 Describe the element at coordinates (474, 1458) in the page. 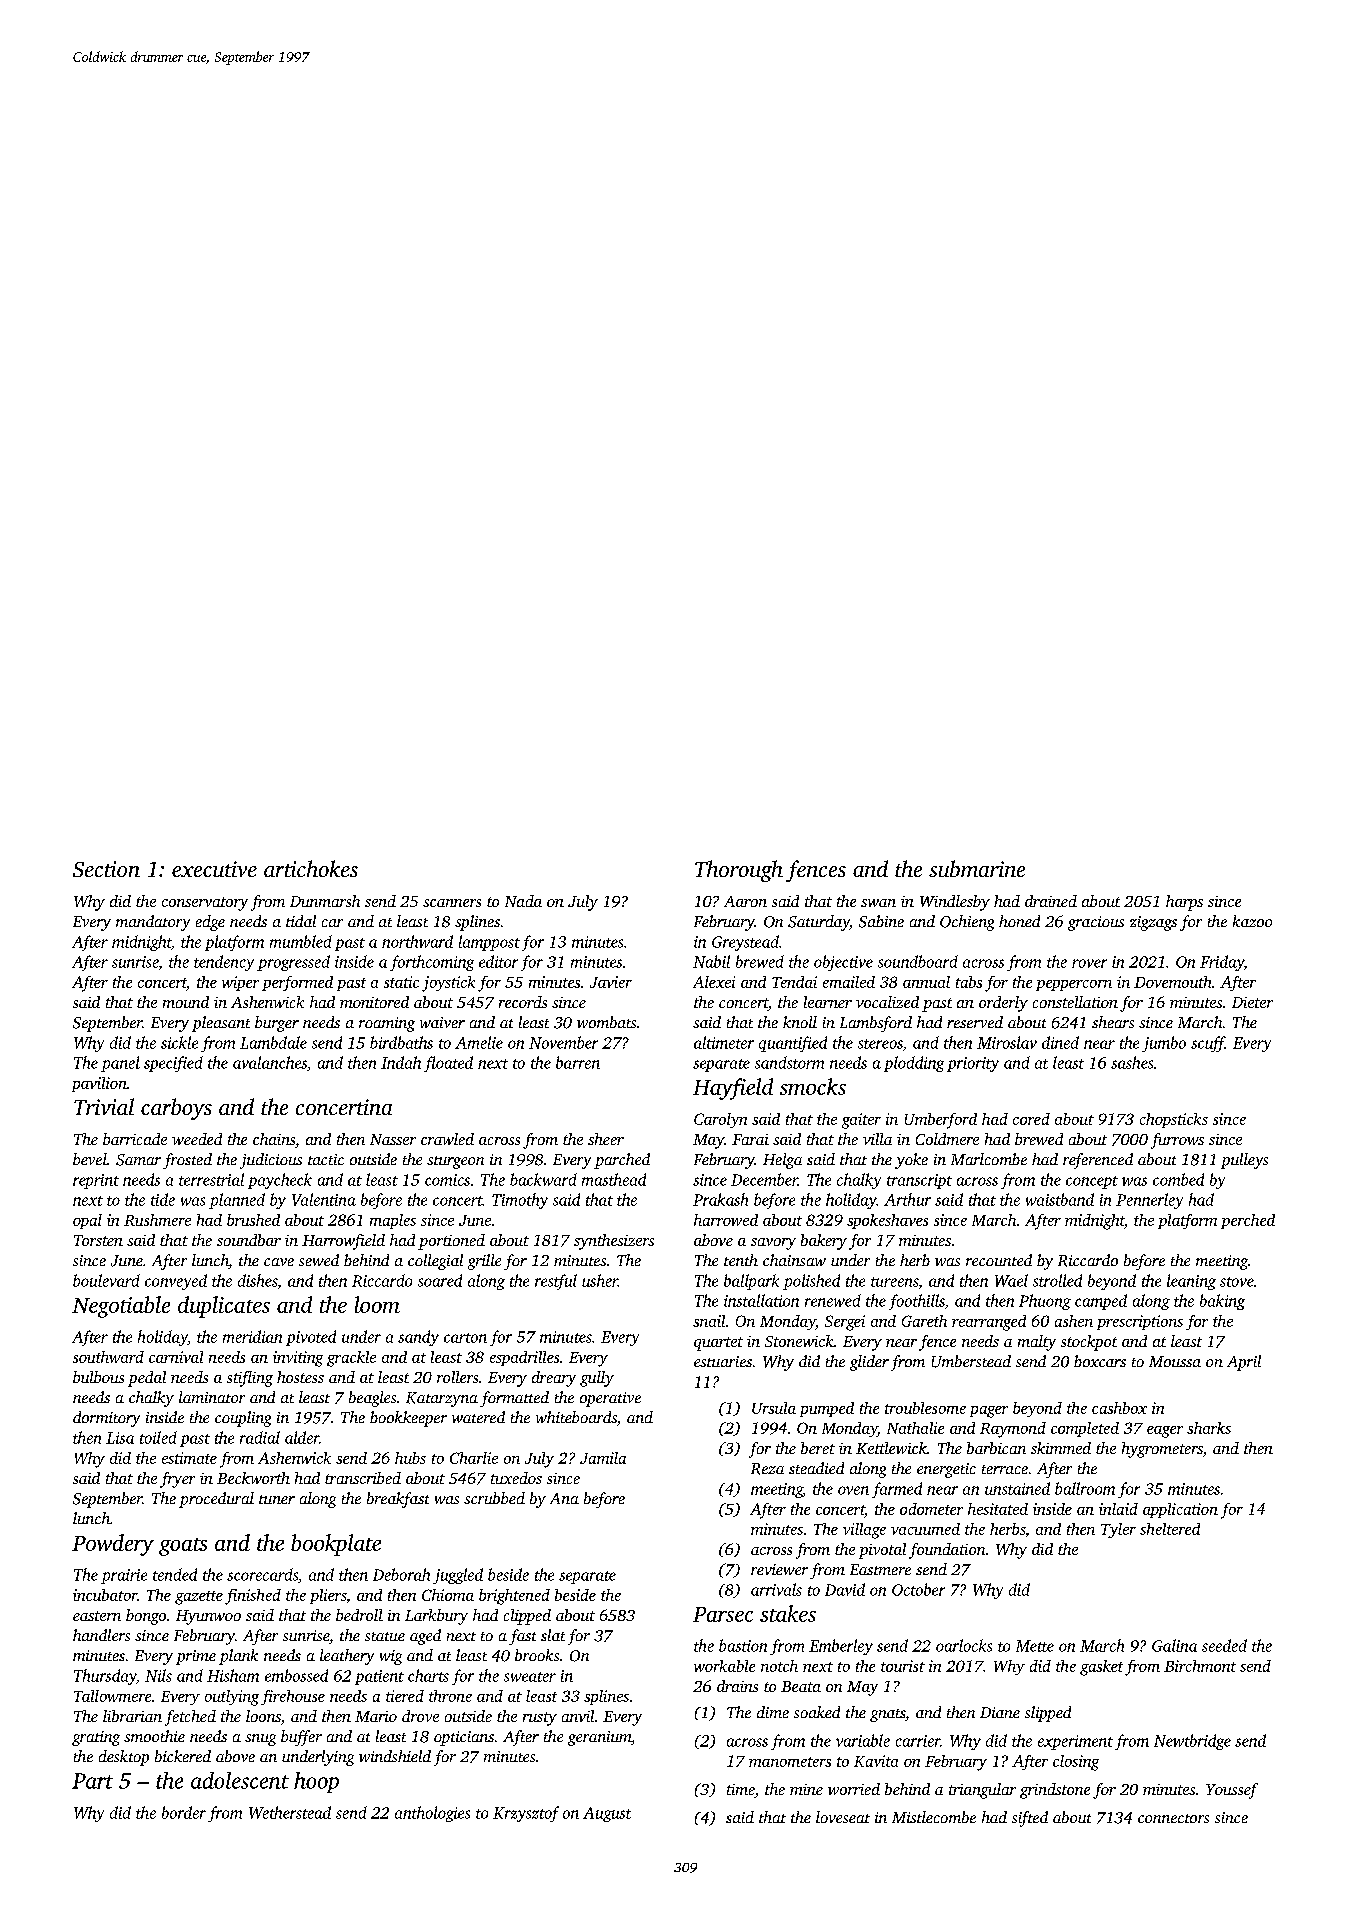

I see `Charlie` at that location.
